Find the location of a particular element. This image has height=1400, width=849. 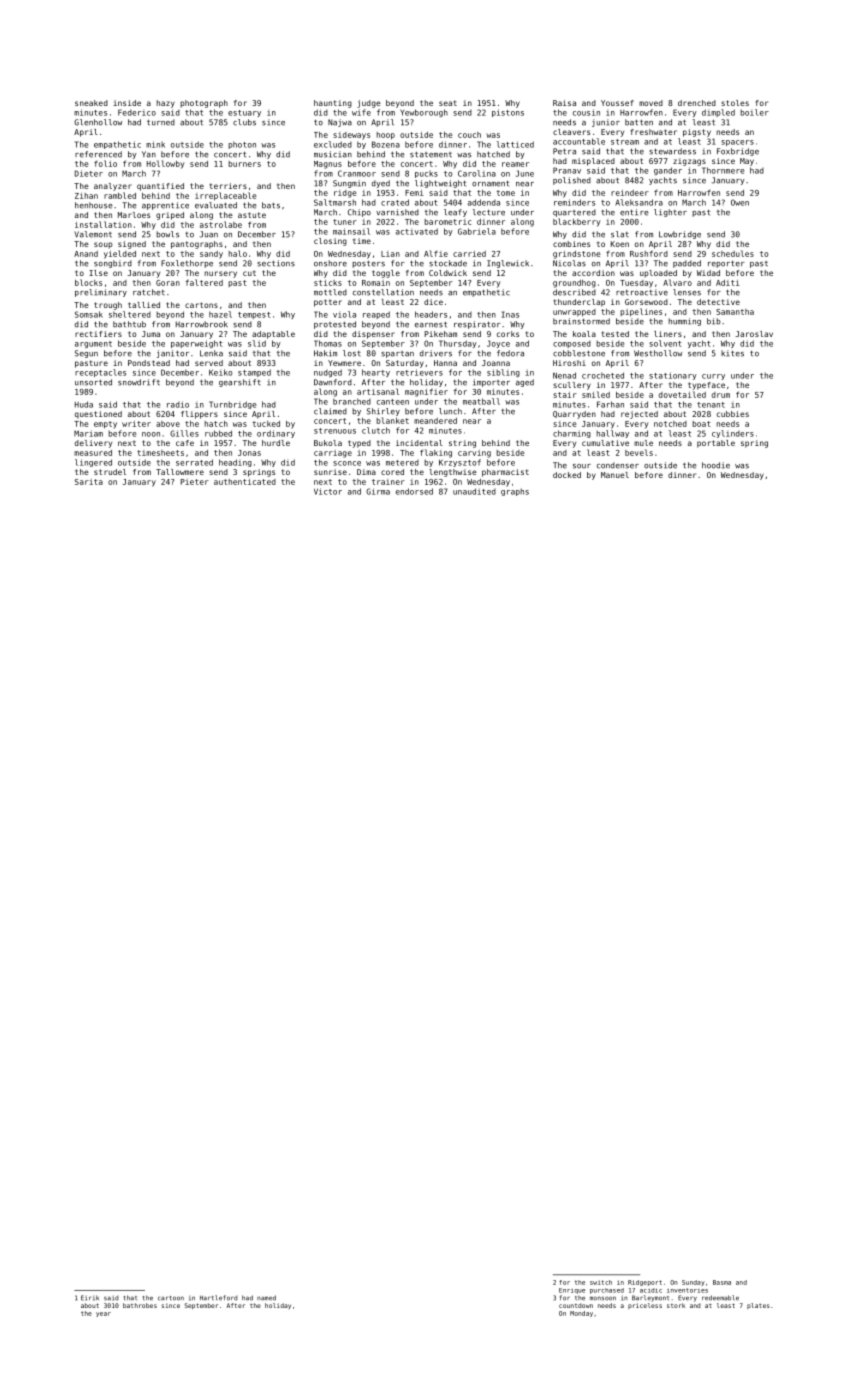

year is located at coordinates (103, 1314).
